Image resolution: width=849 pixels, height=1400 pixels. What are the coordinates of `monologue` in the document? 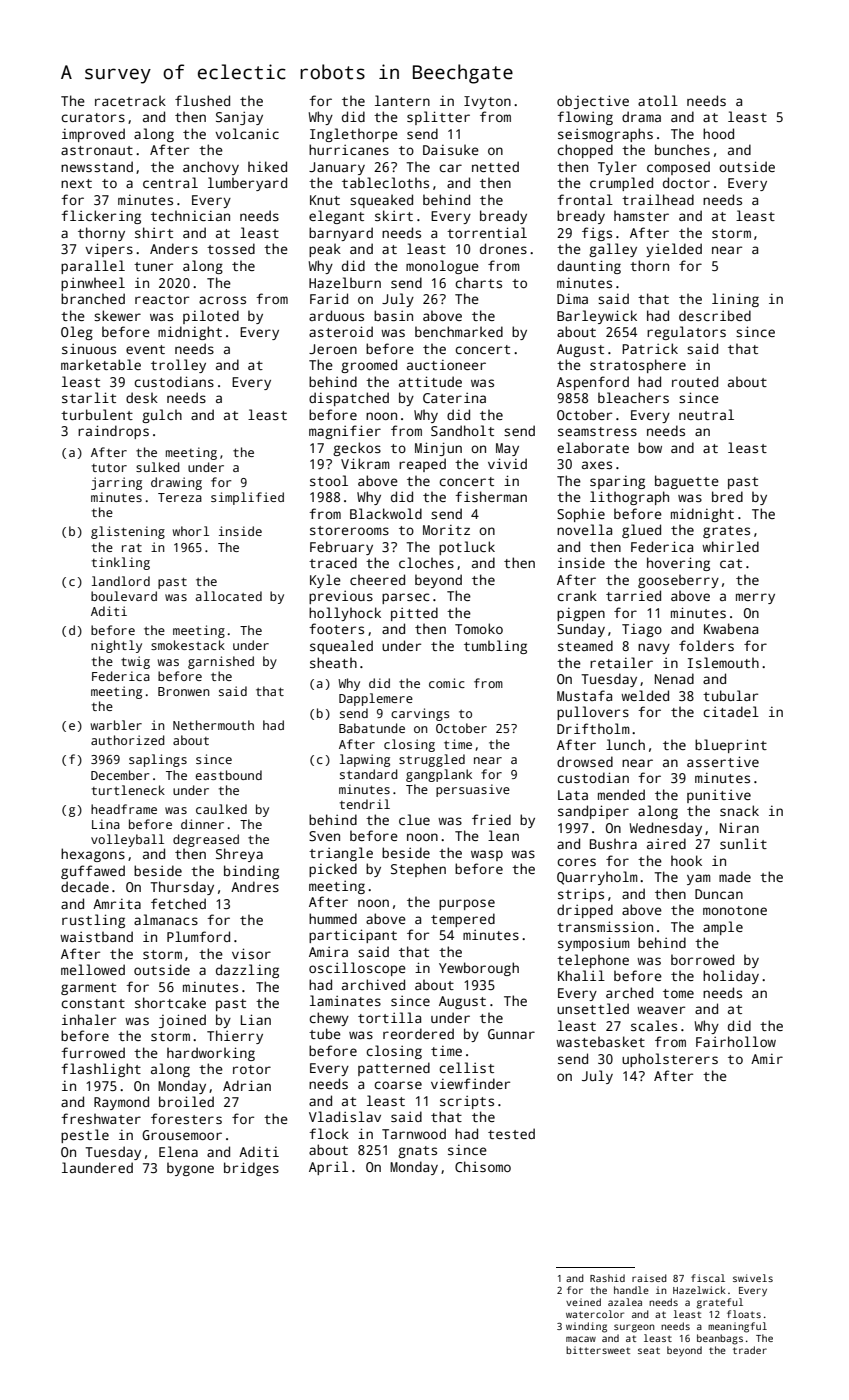 It's located at (442, 267).
